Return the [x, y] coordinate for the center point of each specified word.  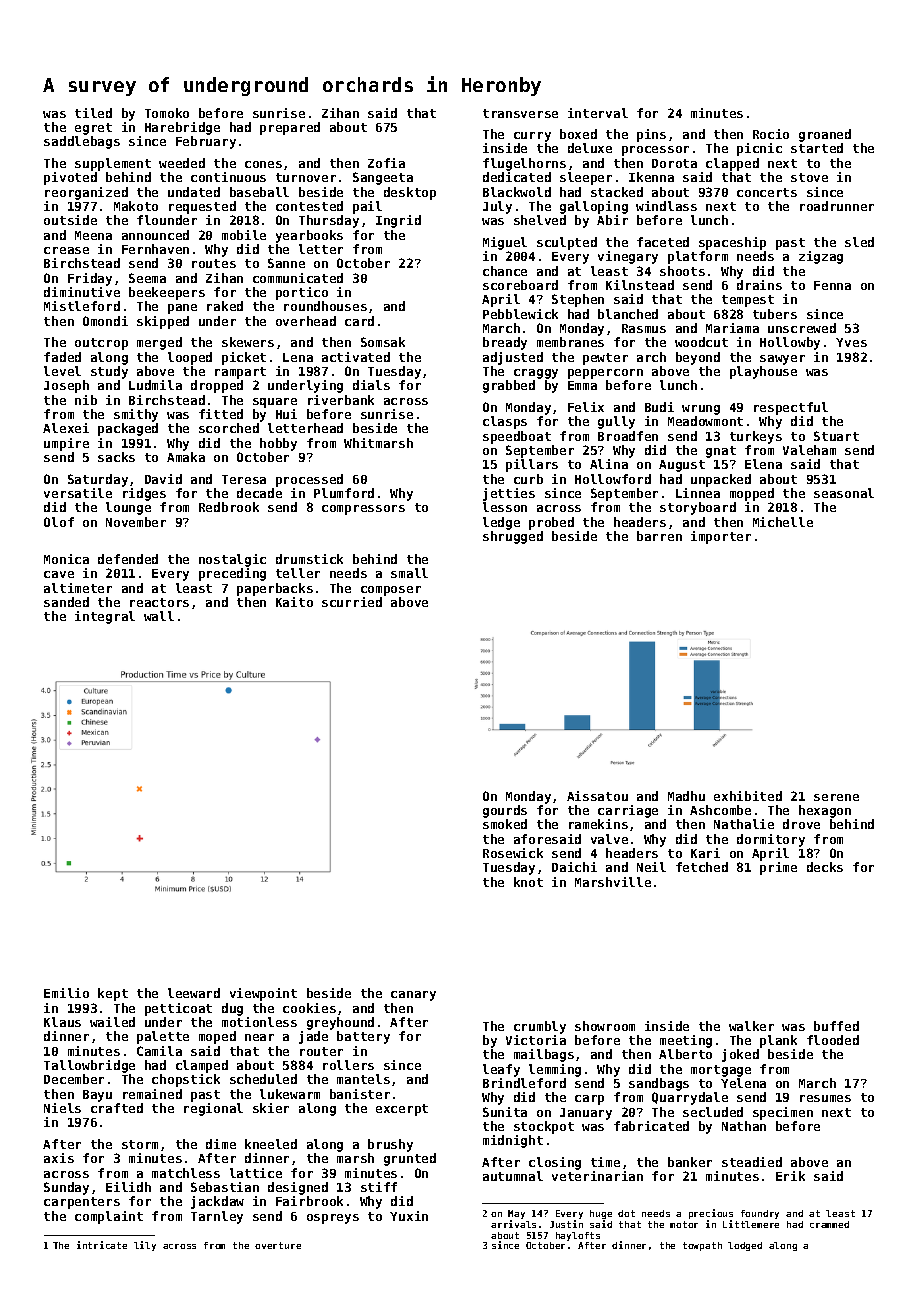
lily [145, 1246]
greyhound [340, 1023]
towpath [702, 1246]
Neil [651, 867]
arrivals [513, 1224]
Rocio [771, 134]
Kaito [294, 602]
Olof [59, 522]
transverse [520, 113]
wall [159, 616]
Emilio [66, 993]
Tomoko [167, 113]
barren [659, 536]
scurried [352, 602]
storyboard [698, 508]
